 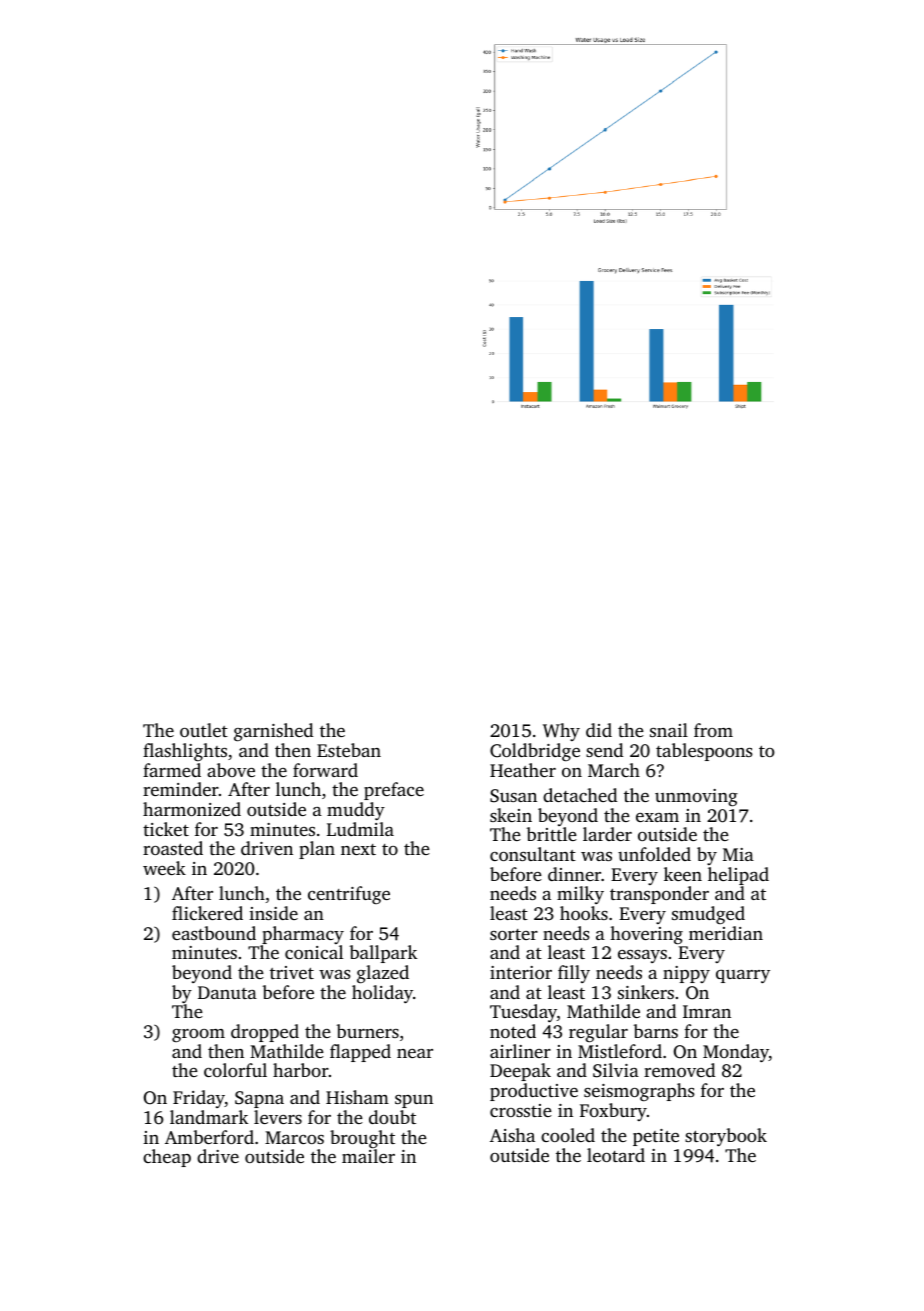 I want to click on exam, so click(x=657, y=817).
